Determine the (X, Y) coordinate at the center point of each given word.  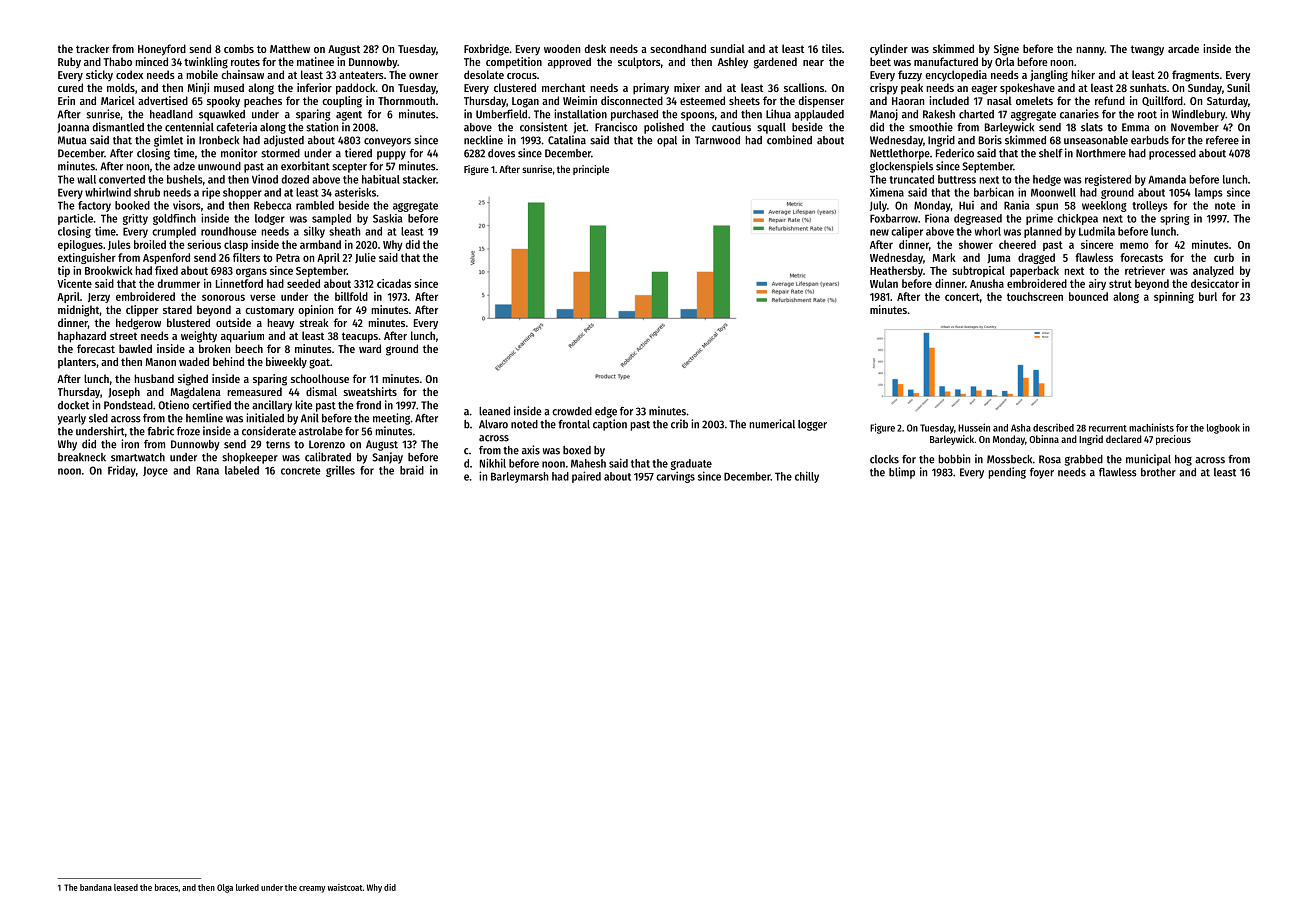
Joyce (155, 472)
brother (1158, 472)
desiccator (1215, 283)
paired (586, 477)
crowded (572, 411)
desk (595, 48)
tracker (92, 48)
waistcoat (345, 887)
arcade (1183, 48)
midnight (79, 311)
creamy (312, 889)
